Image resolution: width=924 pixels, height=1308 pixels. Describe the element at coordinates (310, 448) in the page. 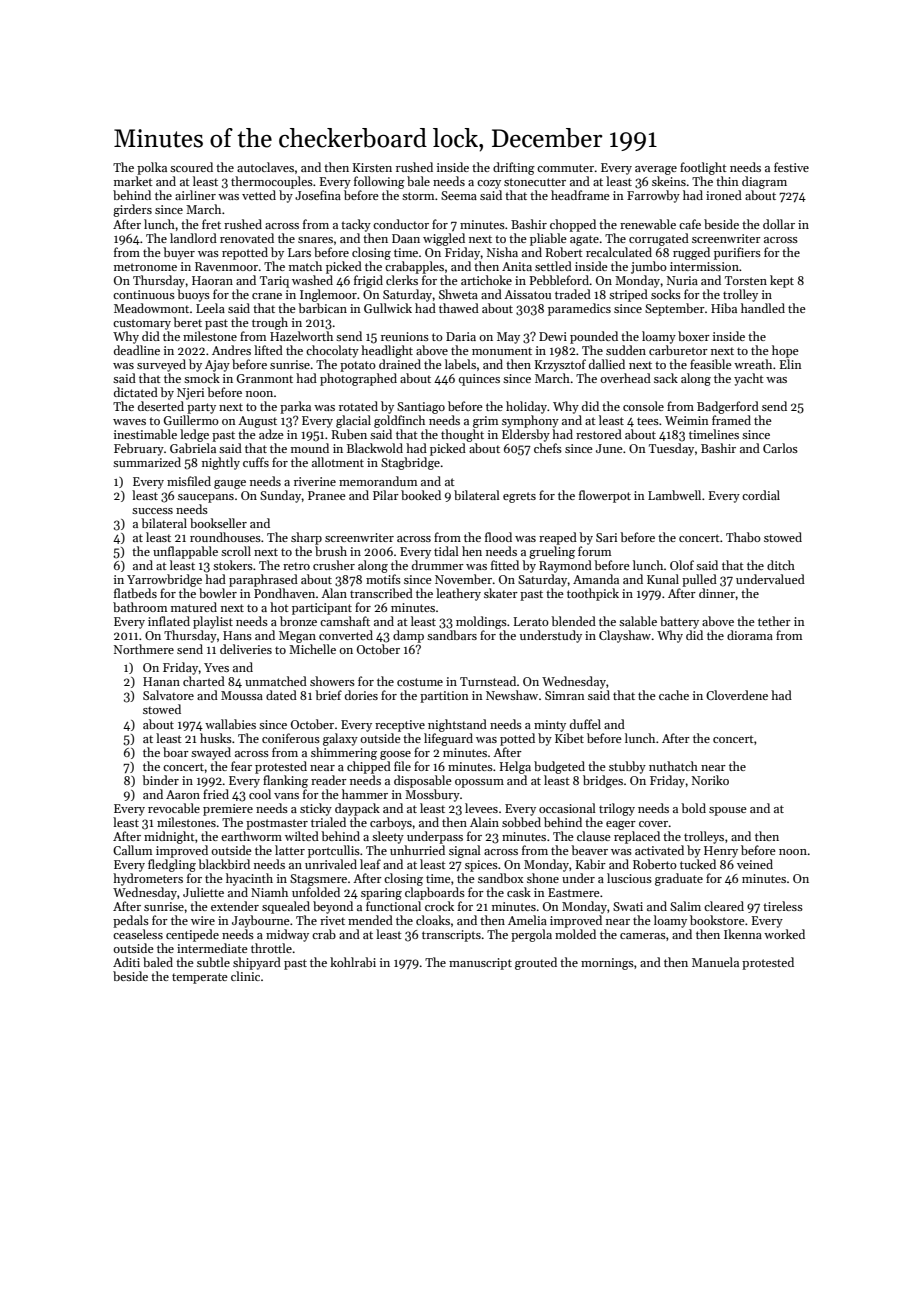

I see `mound` at that location.
